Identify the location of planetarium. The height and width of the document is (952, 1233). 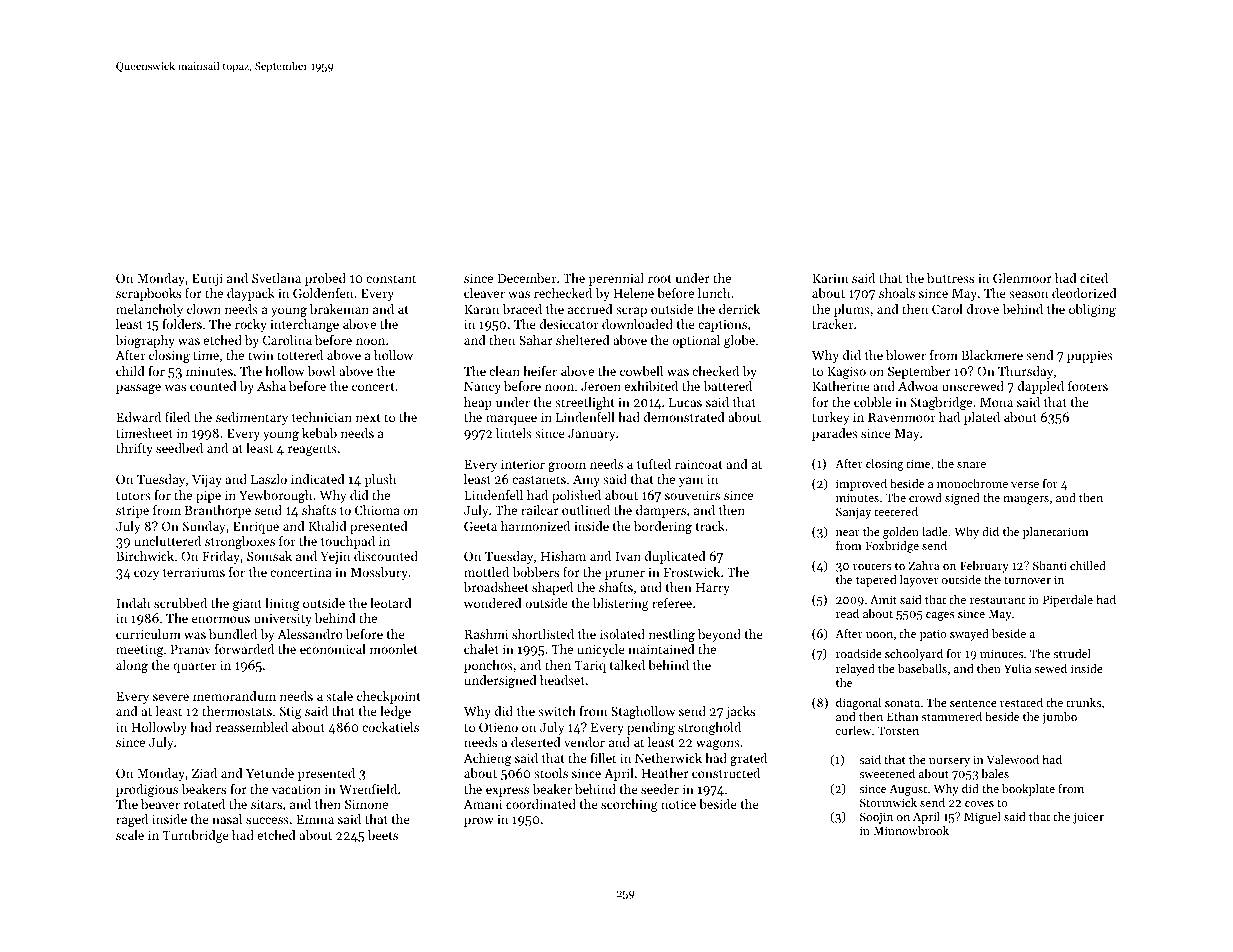
(1056, 533).
